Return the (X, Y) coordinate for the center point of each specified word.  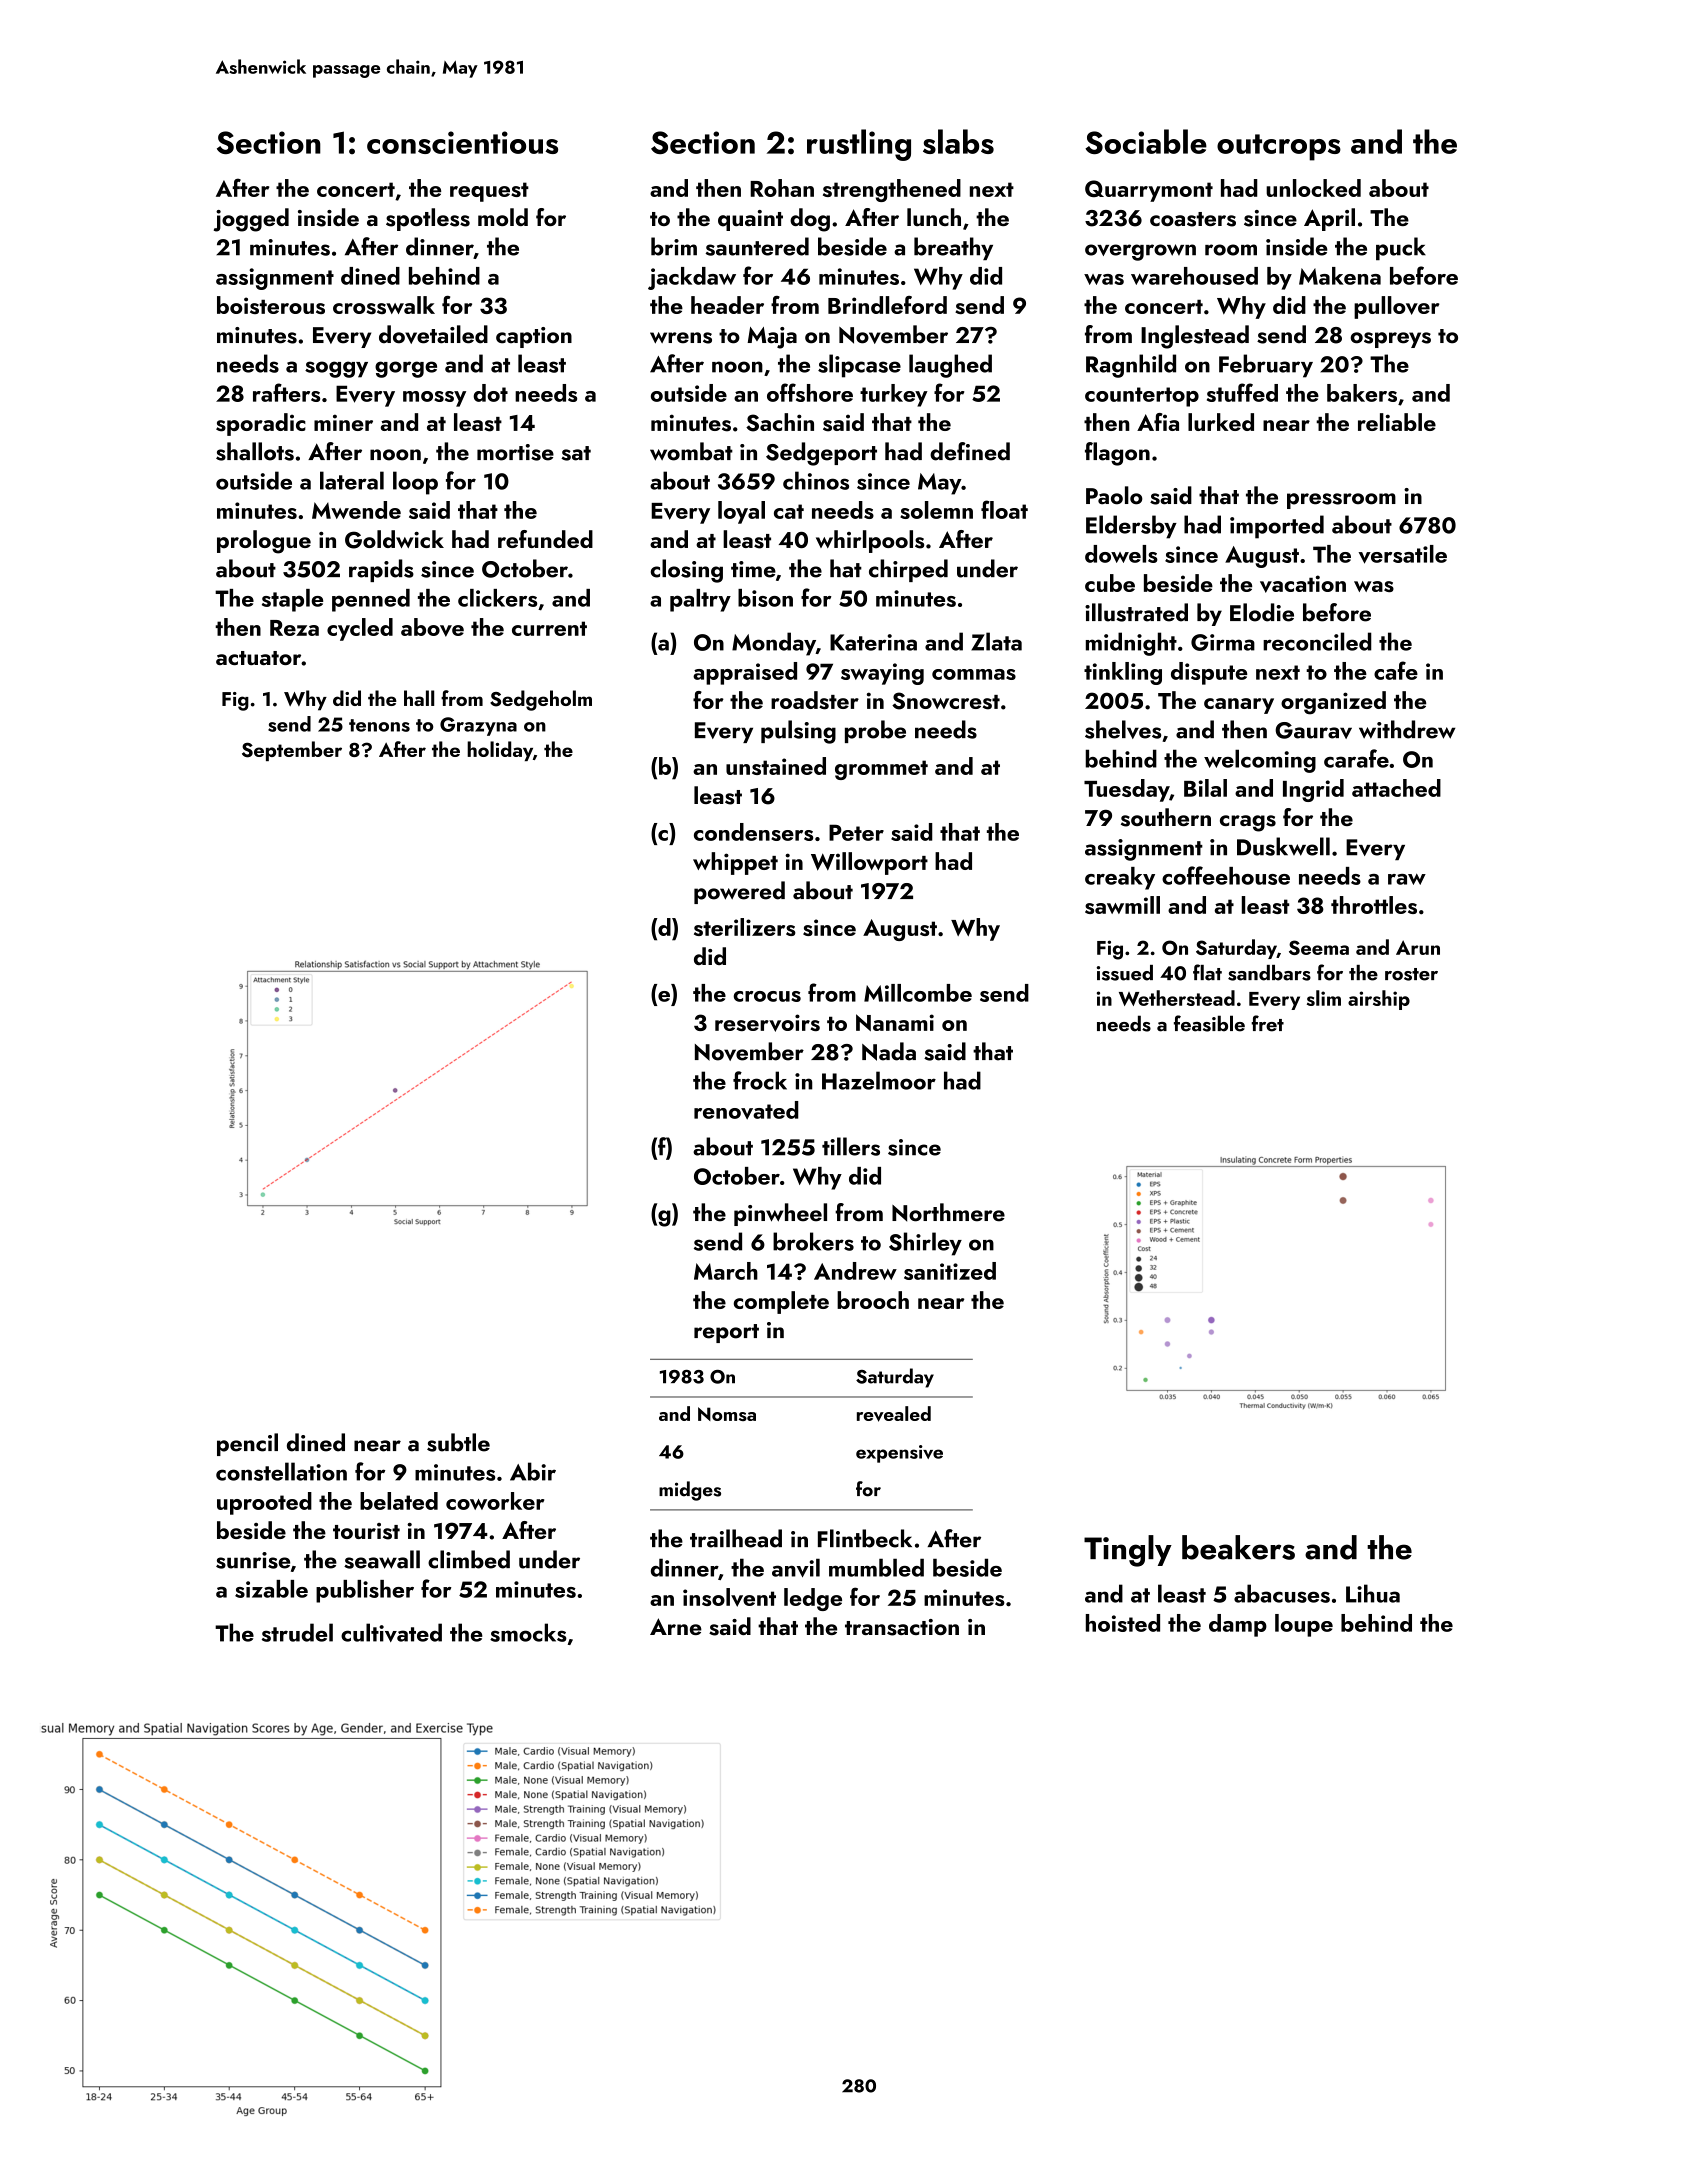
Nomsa (727, 1414)
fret (1267, 1023)
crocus (767, 996)
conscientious (462, 142)
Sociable (1146, 141)
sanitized (950, 1271)
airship (1379, 1000)
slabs (958, 141)
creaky (1120, 878)
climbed (469, 1559)
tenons (379, 725)
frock (760, 1080)
